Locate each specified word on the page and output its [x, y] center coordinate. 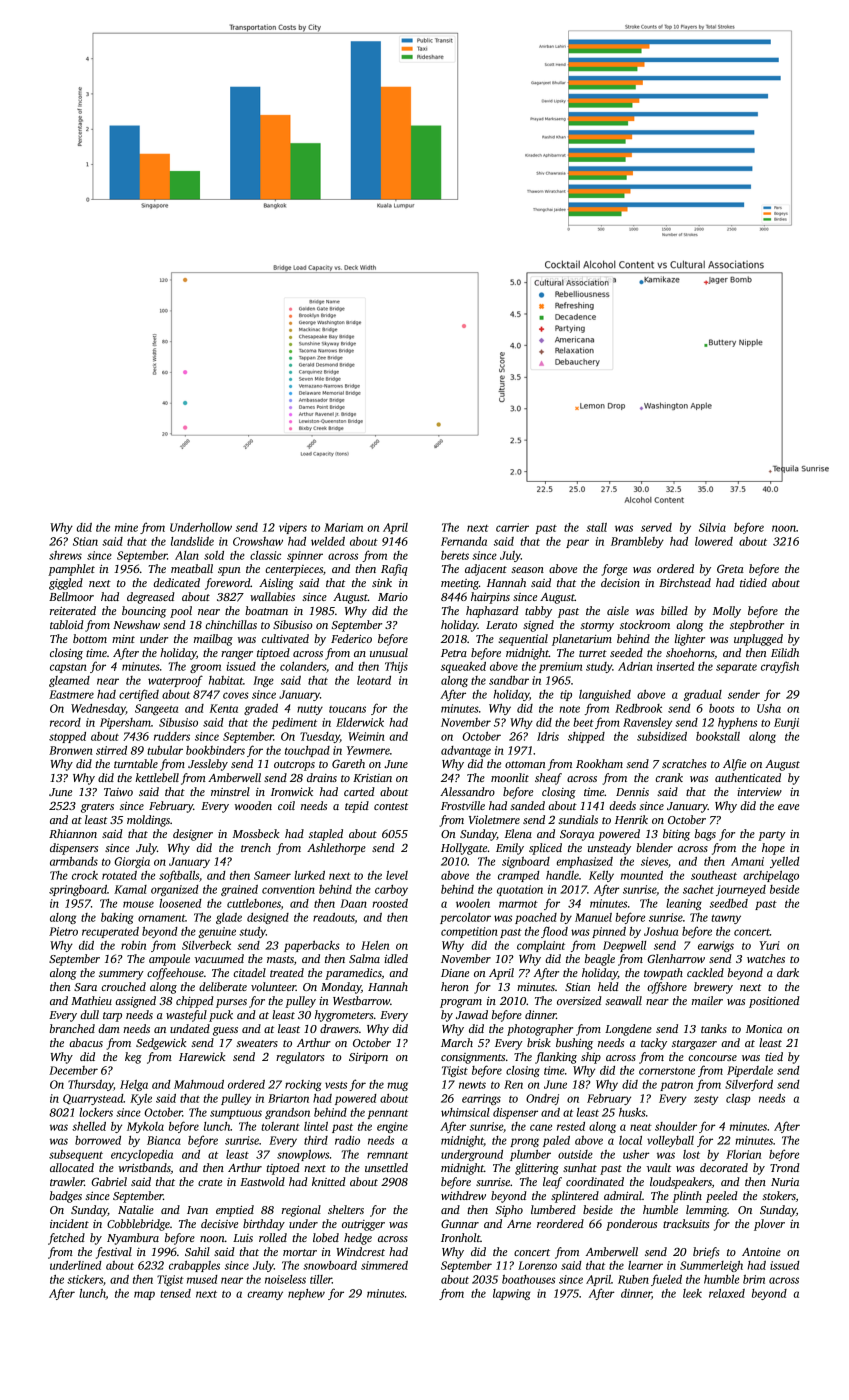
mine [126, 527]
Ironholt [460, 1237]
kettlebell [157, 777]
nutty [310, 710]
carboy [391, 890]
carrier [512, 527]
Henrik [631, 819]
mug [397, 1086]
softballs [179, 876]
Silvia [712, 527]
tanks [714, 1028]
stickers [85, 1279]
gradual [703, 695]
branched [72, 1028]
